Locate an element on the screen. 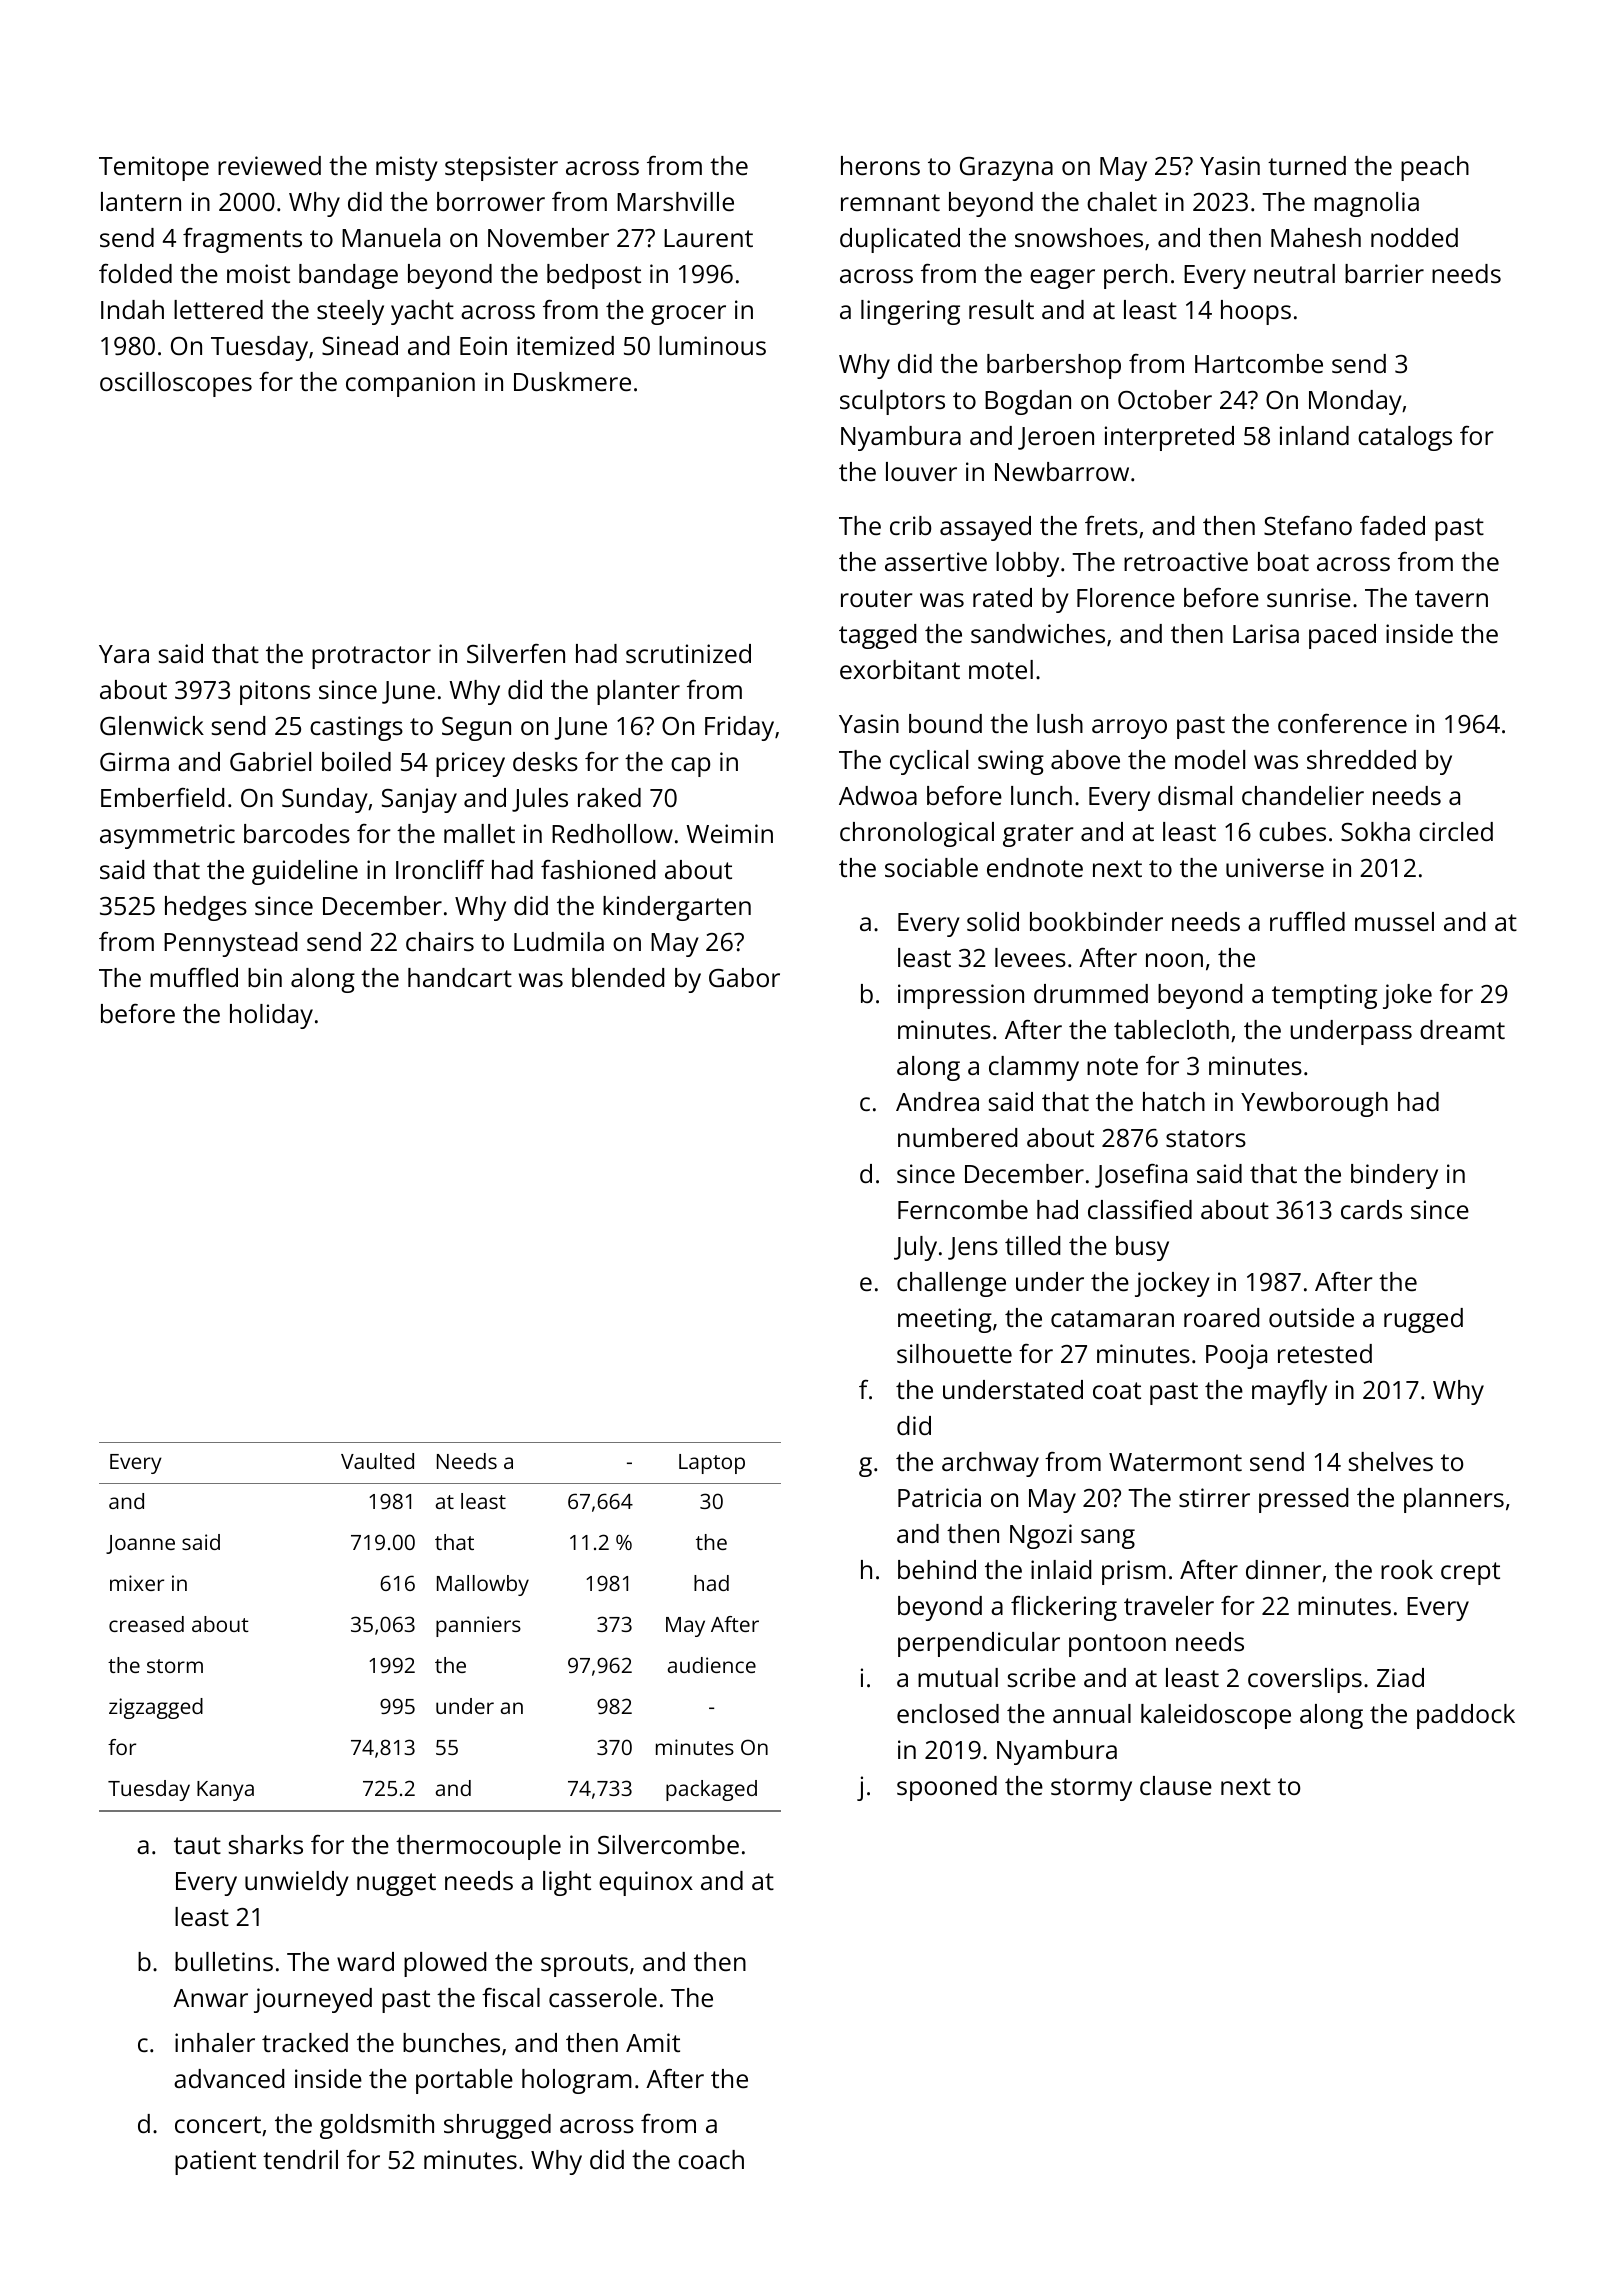 The width and height of the screenshot is (1620, 2292). reviewed is located at coordinates (269, 165).
